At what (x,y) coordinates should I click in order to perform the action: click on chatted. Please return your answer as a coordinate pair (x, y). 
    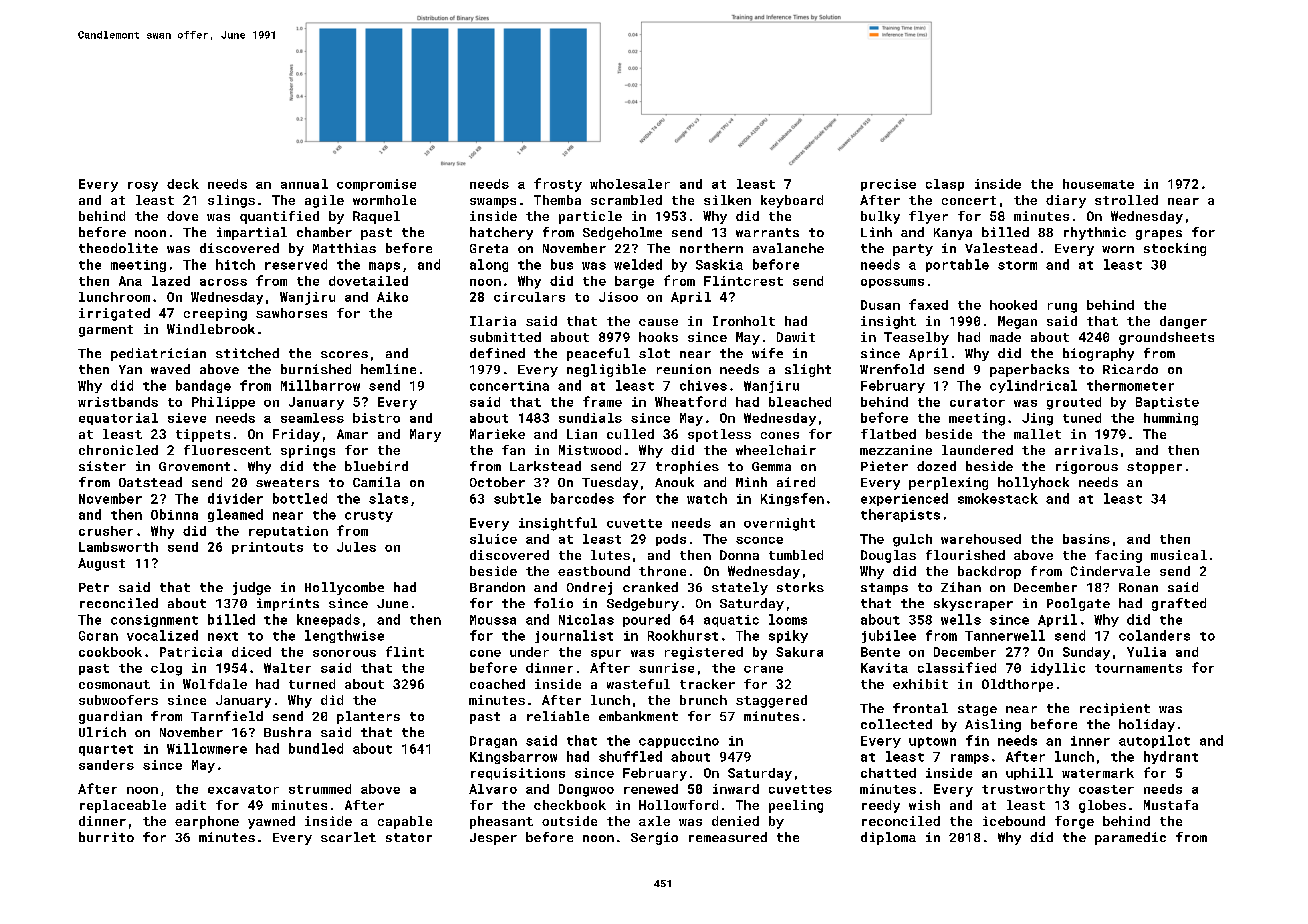
    Looking at the image, I should click on (888, 773).
